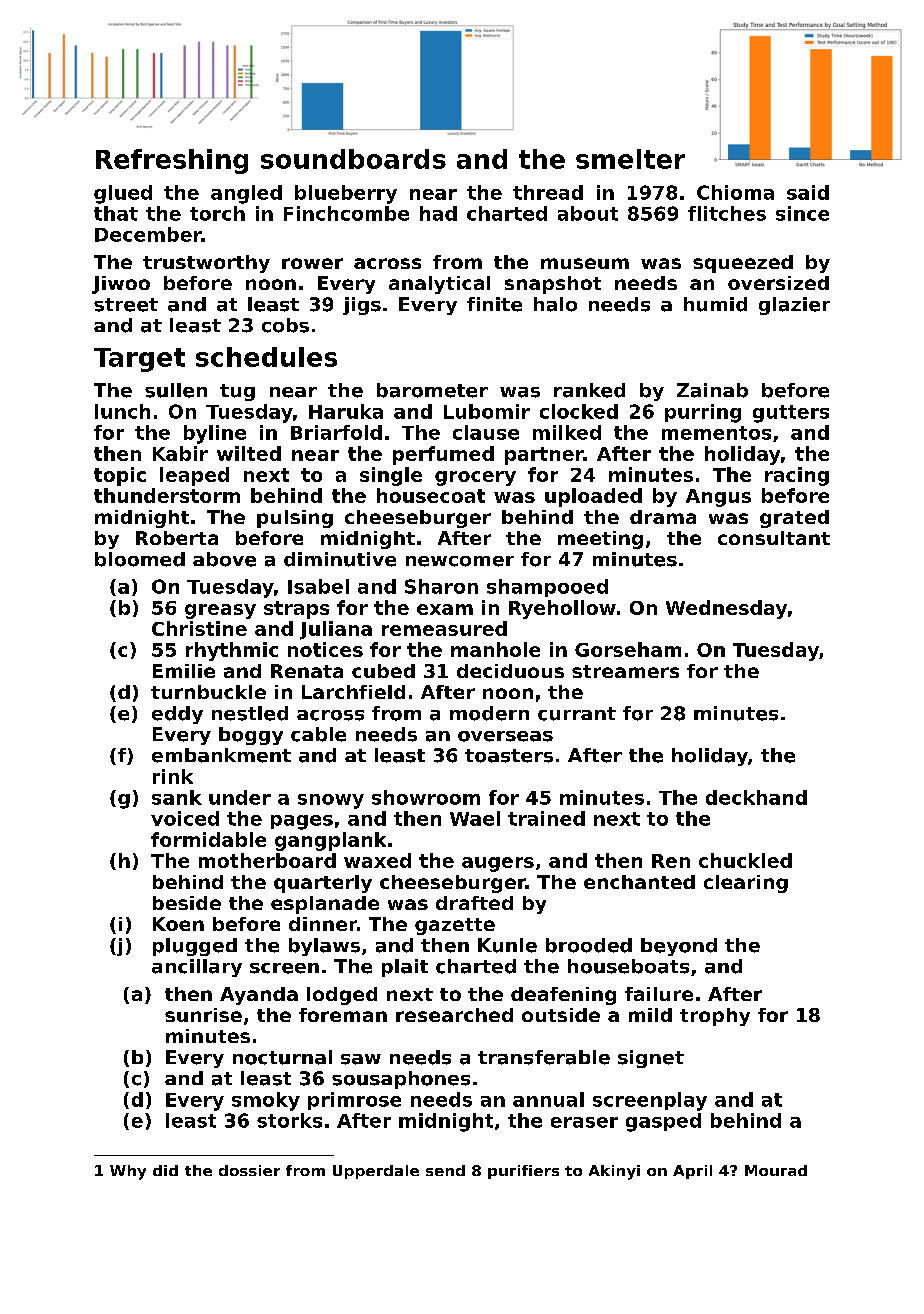  Describe the element at coordinates (630, 159) in the screenshot. I see `smelter` at that location.
